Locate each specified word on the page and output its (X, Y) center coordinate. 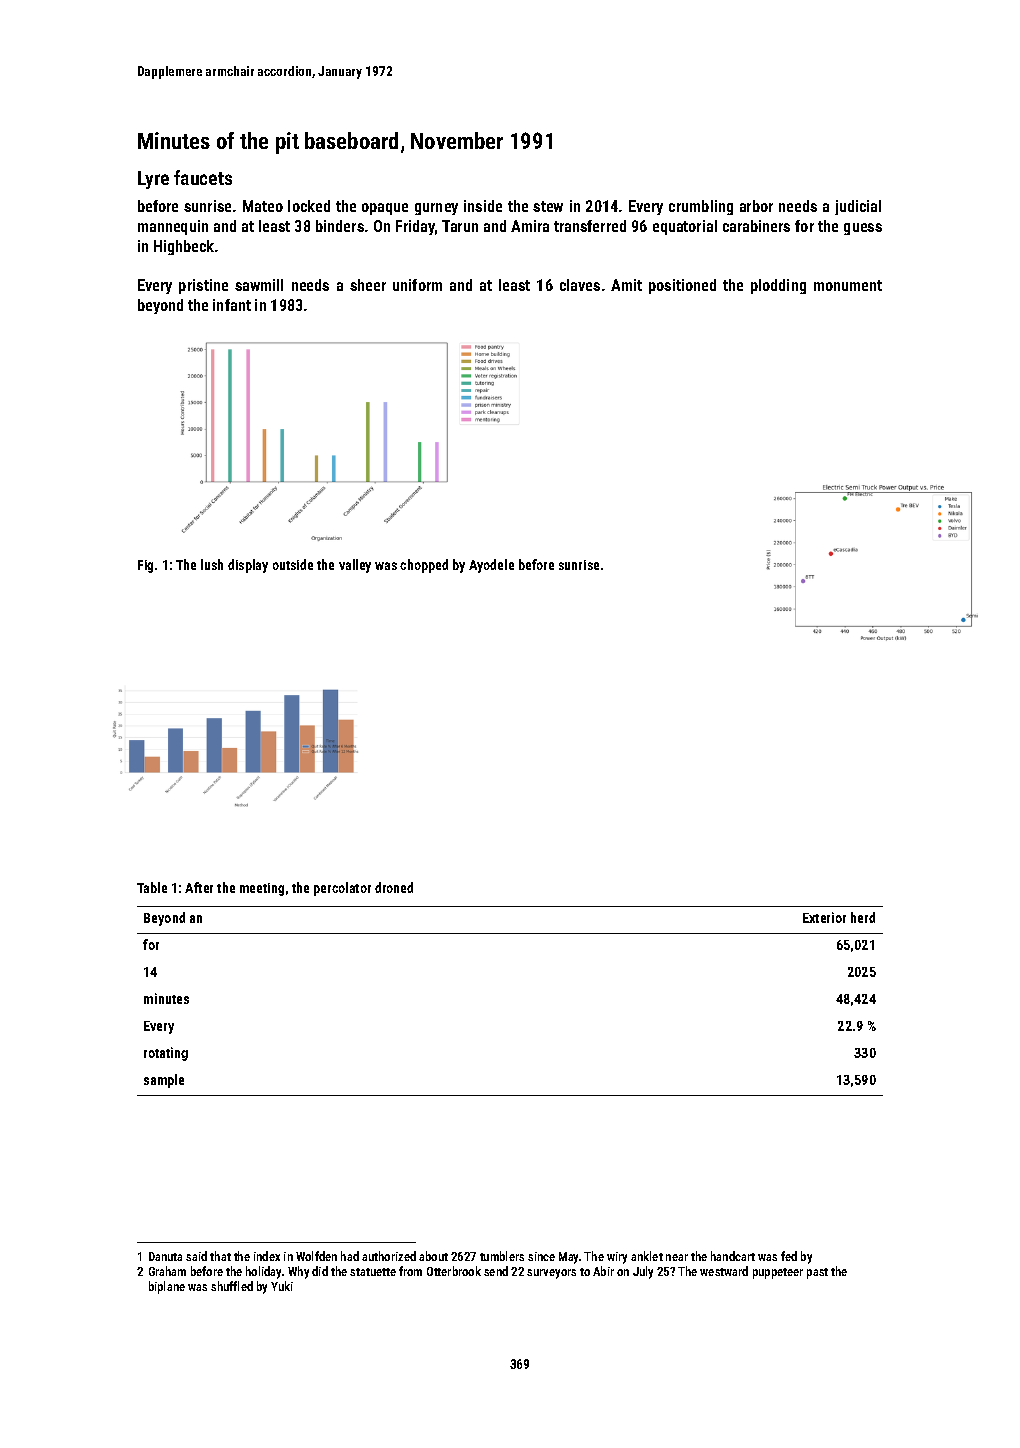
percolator (342, 889)
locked (309, 206)
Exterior (824, 917)
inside (483, 206)
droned (394, 887)
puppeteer (778, 1273)
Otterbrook (454, 1271)
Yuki (282, 1286)
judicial (858, 207)
